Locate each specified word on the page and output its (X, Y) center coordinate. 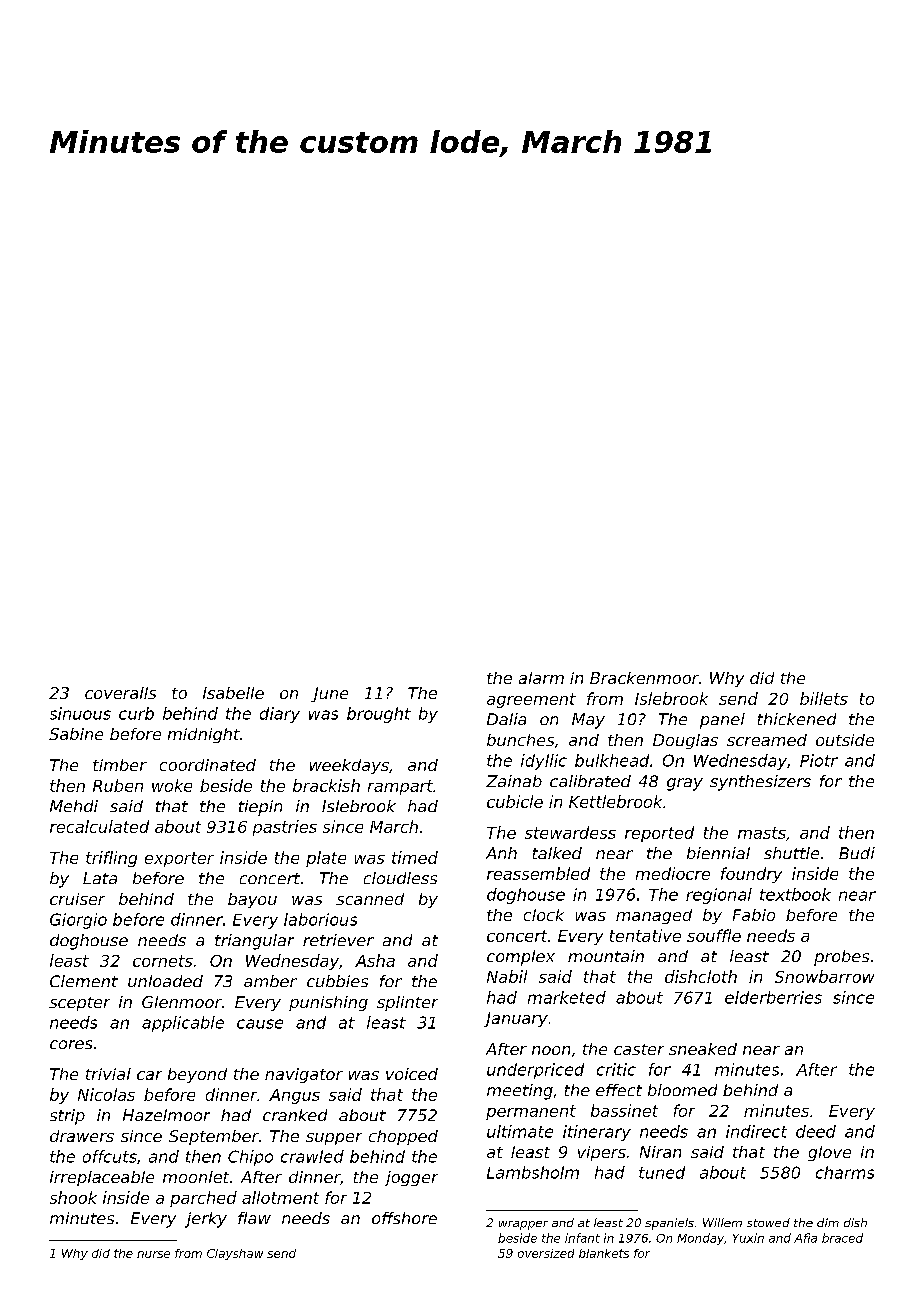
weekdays (349, 766)
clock (544, 915)
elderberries (773, 997)
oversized (546, 1253)
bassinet (624, 1110)
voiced (412, 1074)
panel (722, 721)
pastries (285, 828)
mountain (606, 956)
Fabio (754, 915)
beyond (197, 1075)
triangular (254, 942)
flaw (254, 1218)
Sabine (76, 734)
